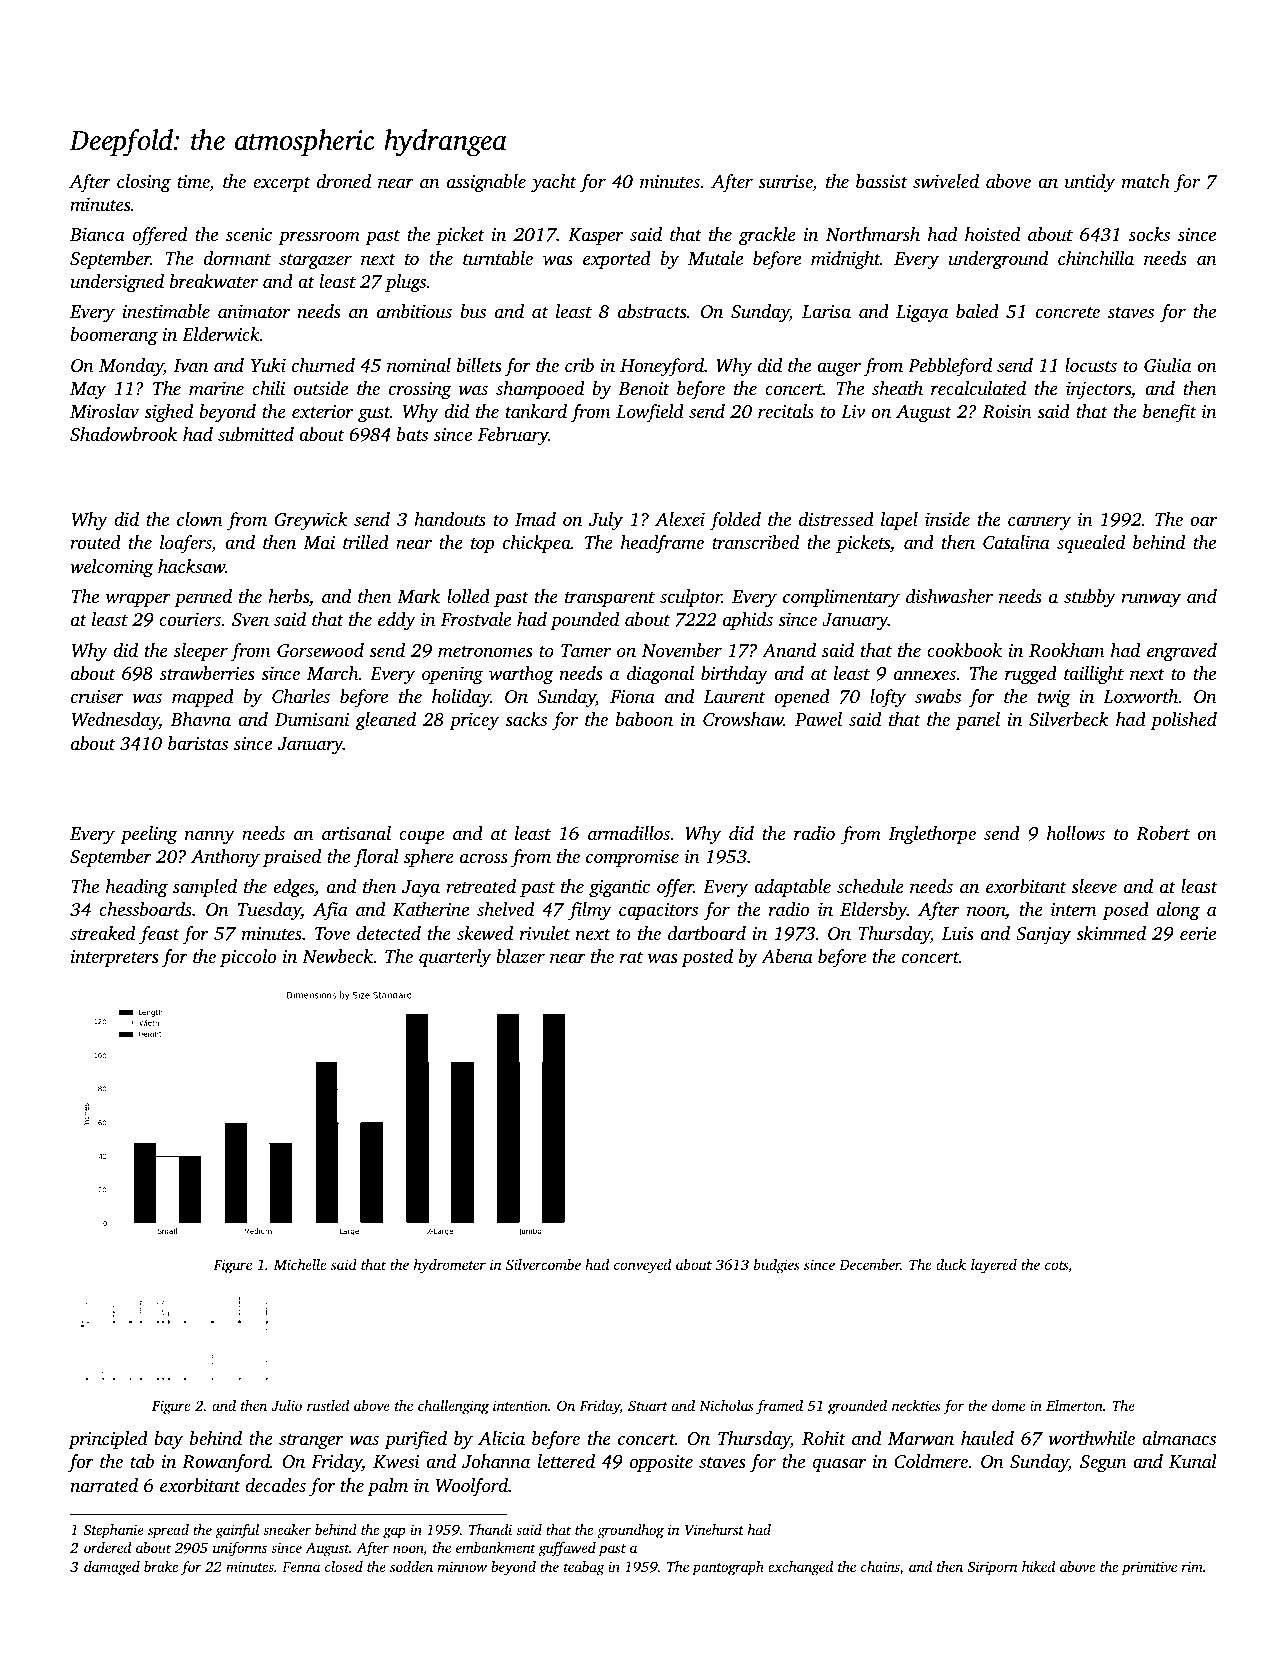 The height and width of the image is (1665, 1287). Describe the element at coordinates (319, 542) in the image. I see `Mai` at that location.
